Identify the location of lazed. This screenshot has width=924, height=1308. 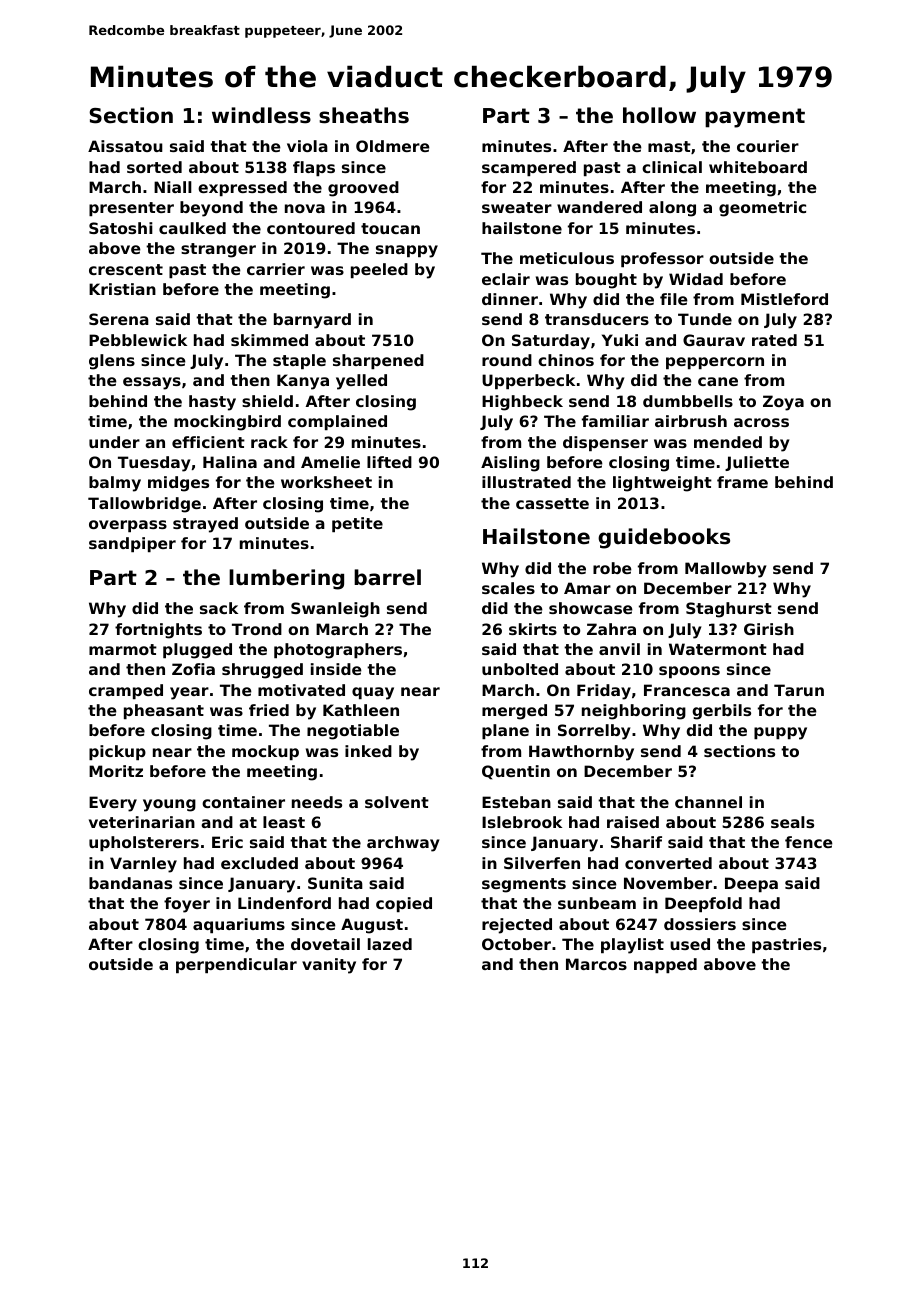
(390, 944).
